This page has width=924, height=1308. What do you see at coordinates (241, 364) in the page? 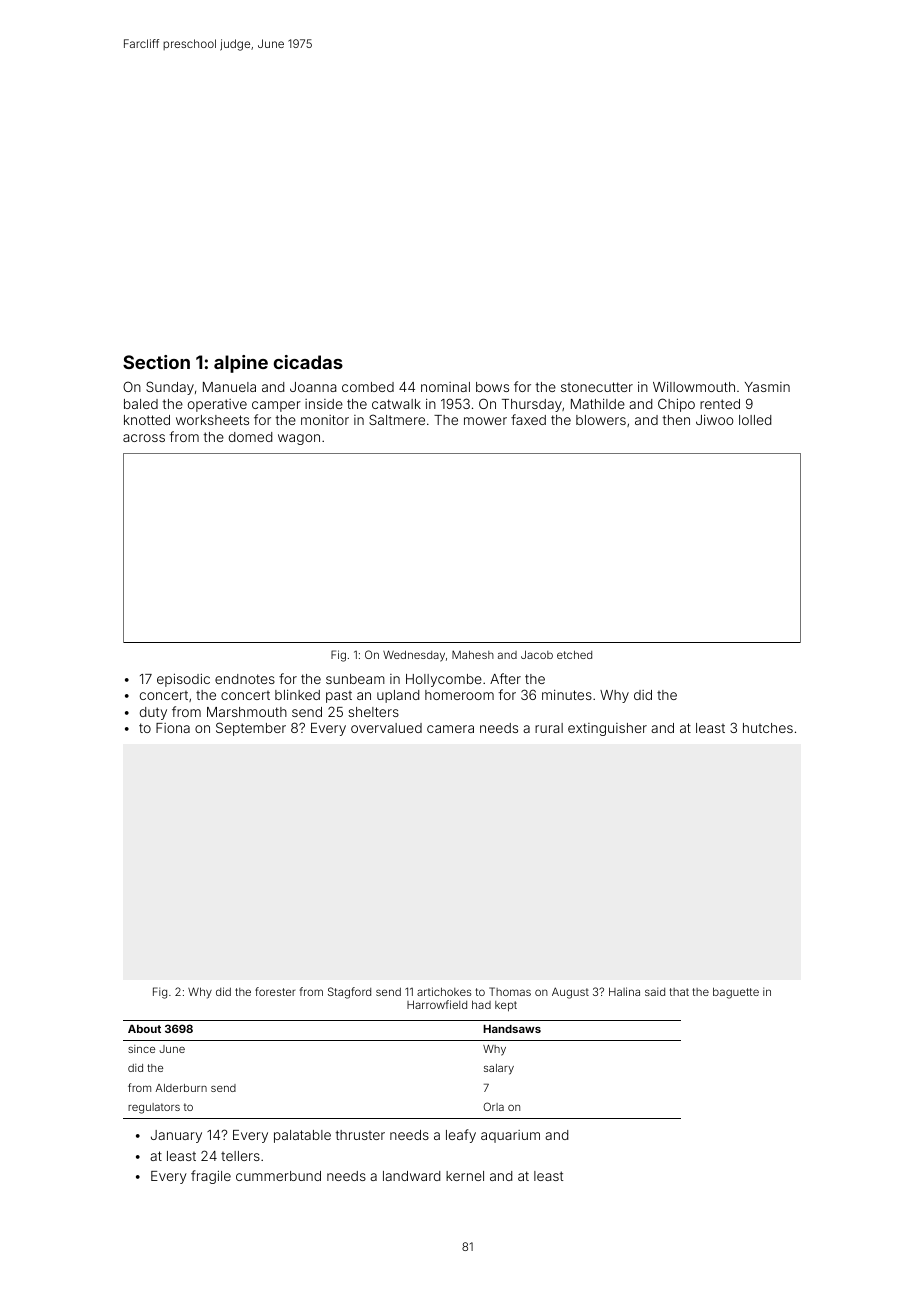
I see `alpine` at bounding box center [241, 364].
